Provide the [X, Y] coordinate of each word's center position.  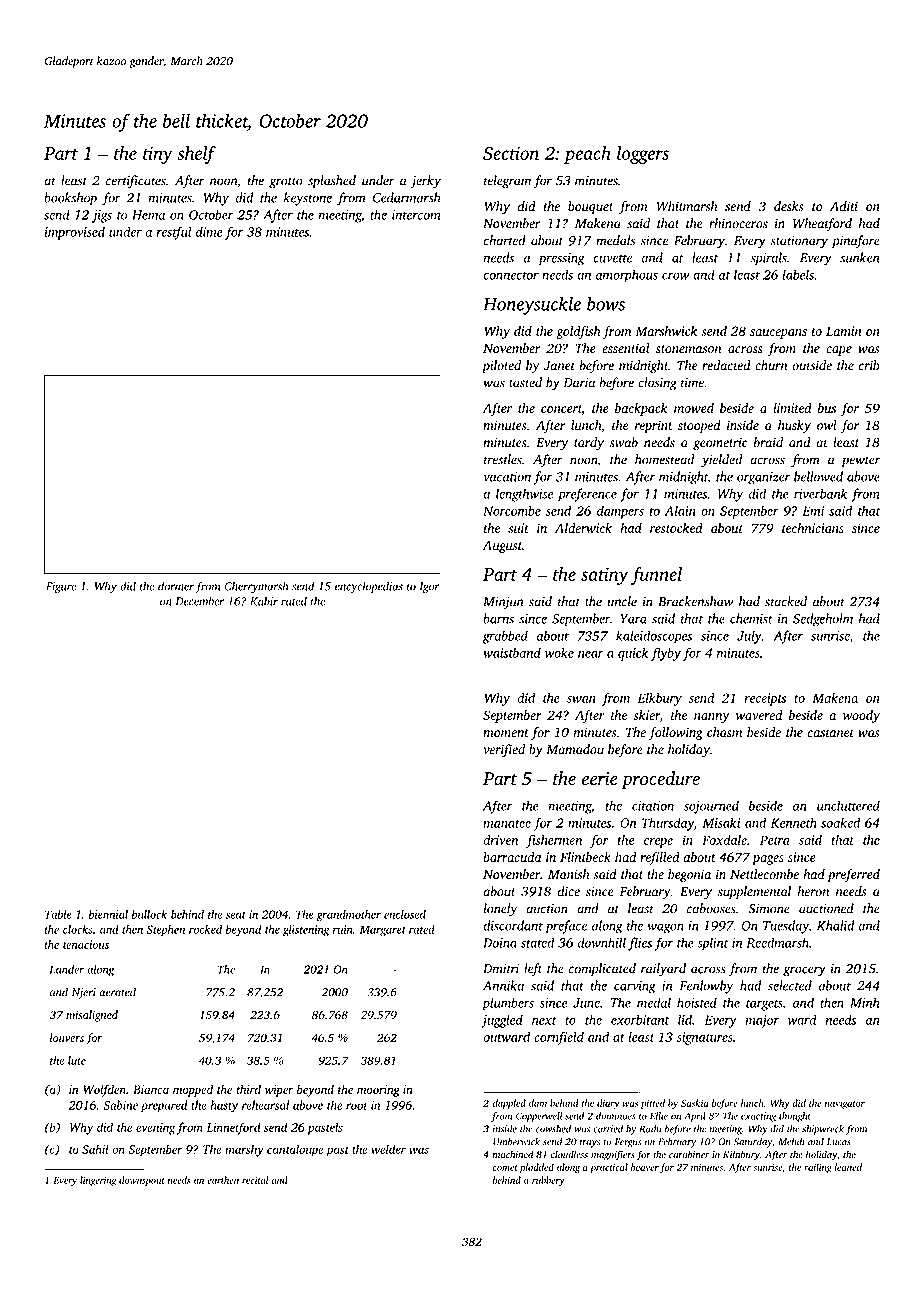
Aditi [844, 206]
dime [209, 231]
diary [608, 1104]
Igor [430, 587]
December [200, 601]
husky [794, 426]
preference [587, 495]
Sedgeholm [823, 620]
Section [511, 153]
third [248, 1089]
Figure [61, 587]
